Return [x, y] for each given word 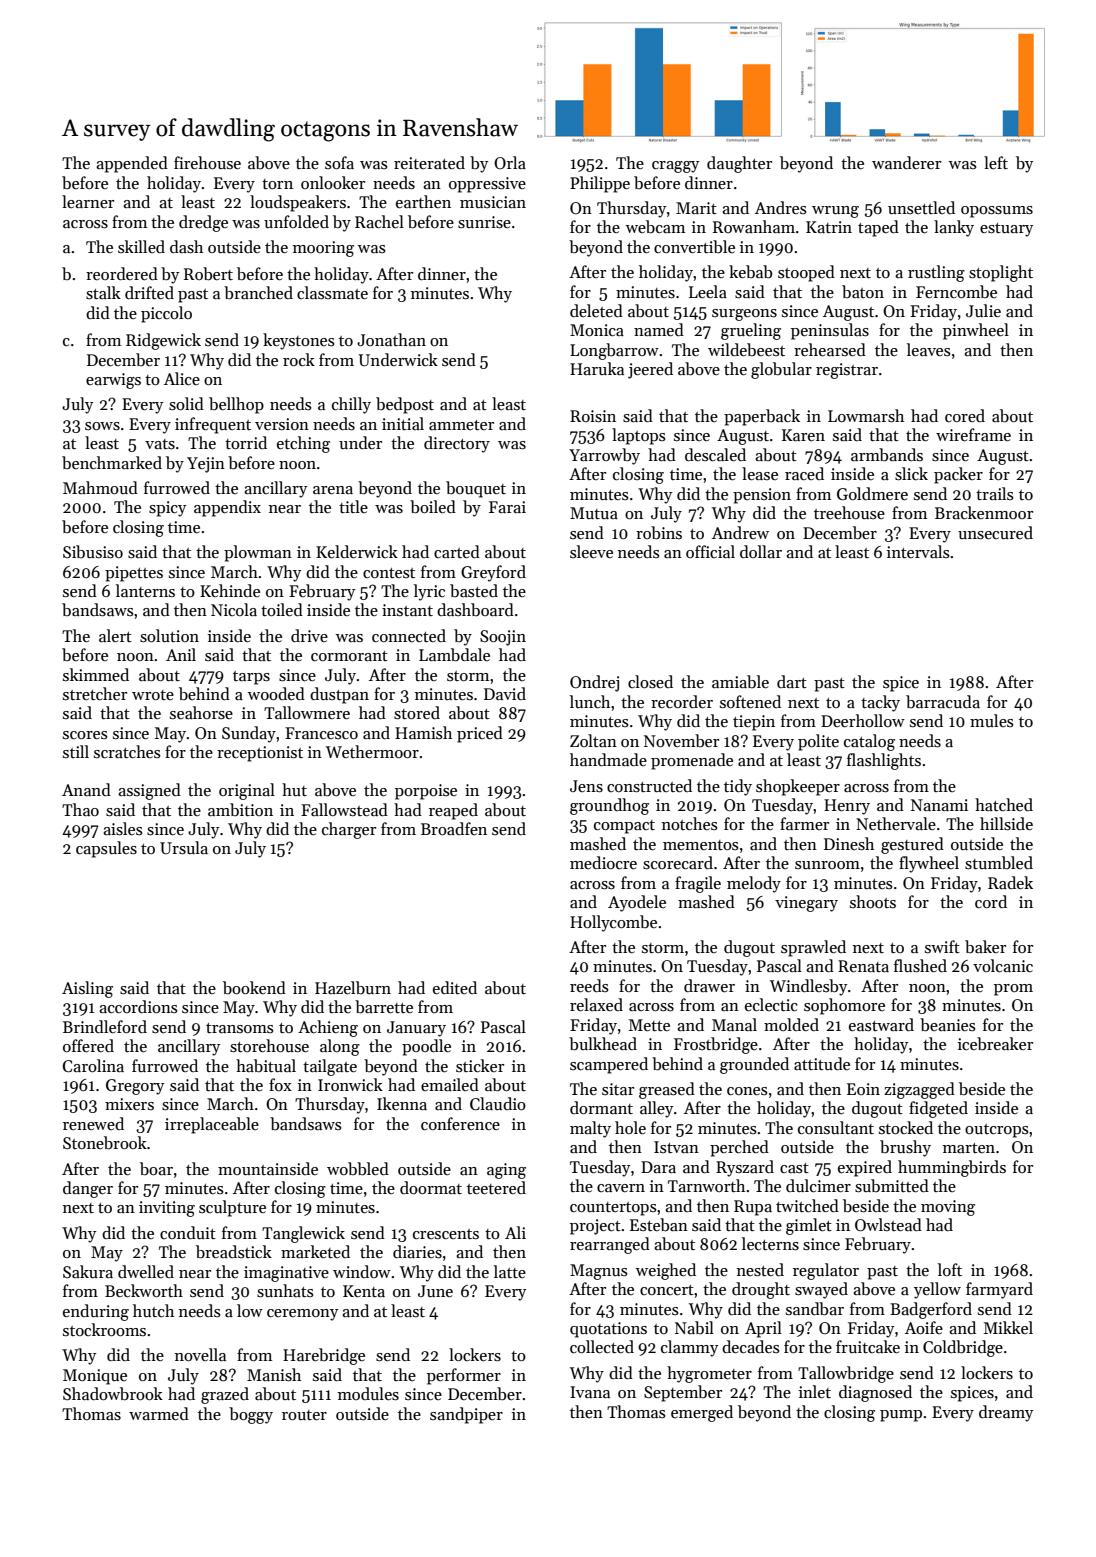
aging [506, 1171]
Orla [510, 162]
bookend [254, 987]
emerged [702, 1413]
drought [761, 1290]
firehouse [207, 162]
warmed [159, 1413]
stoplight [1001, 273]
